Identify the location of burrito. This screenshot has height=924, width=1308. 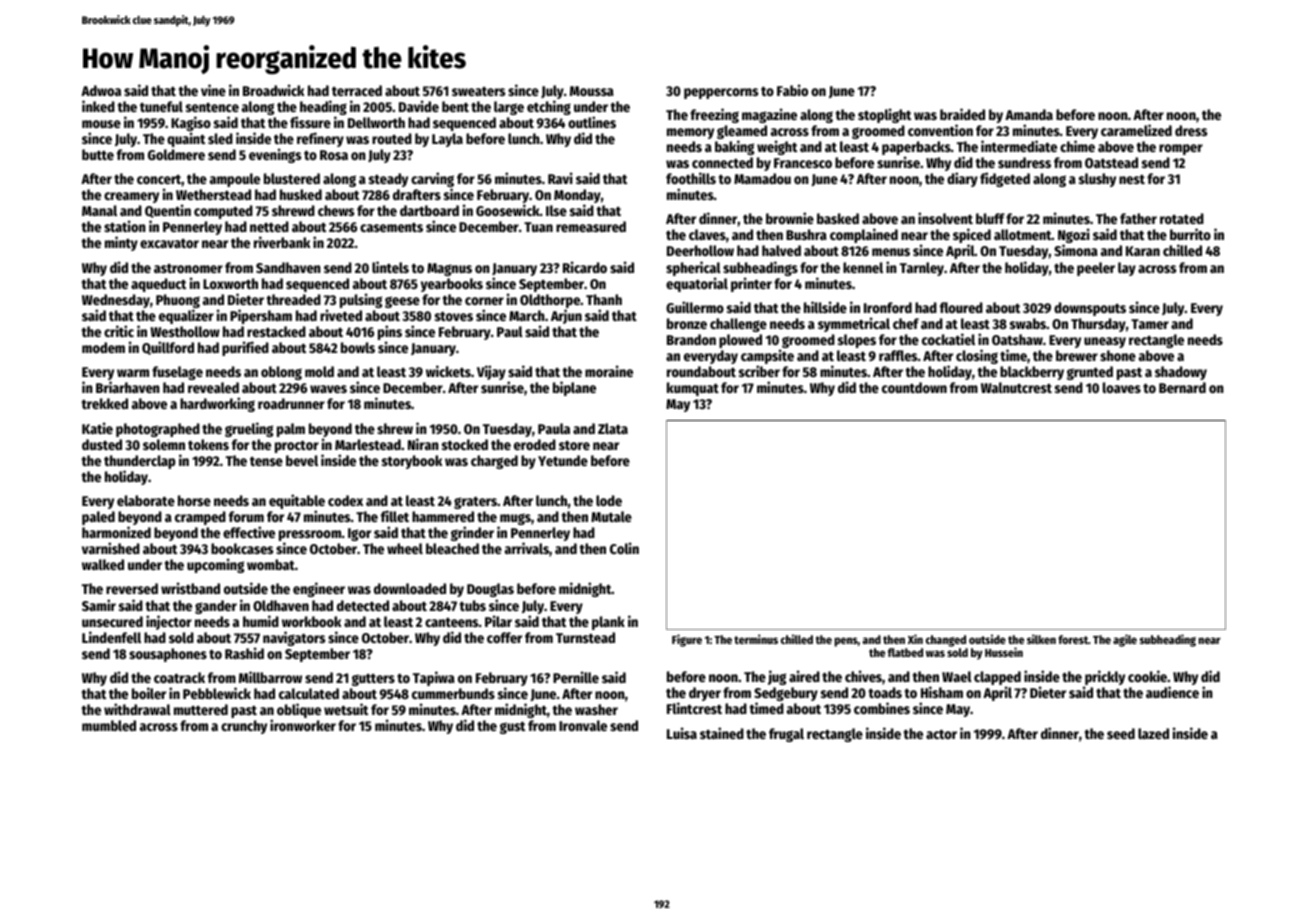
(1190, 234).
